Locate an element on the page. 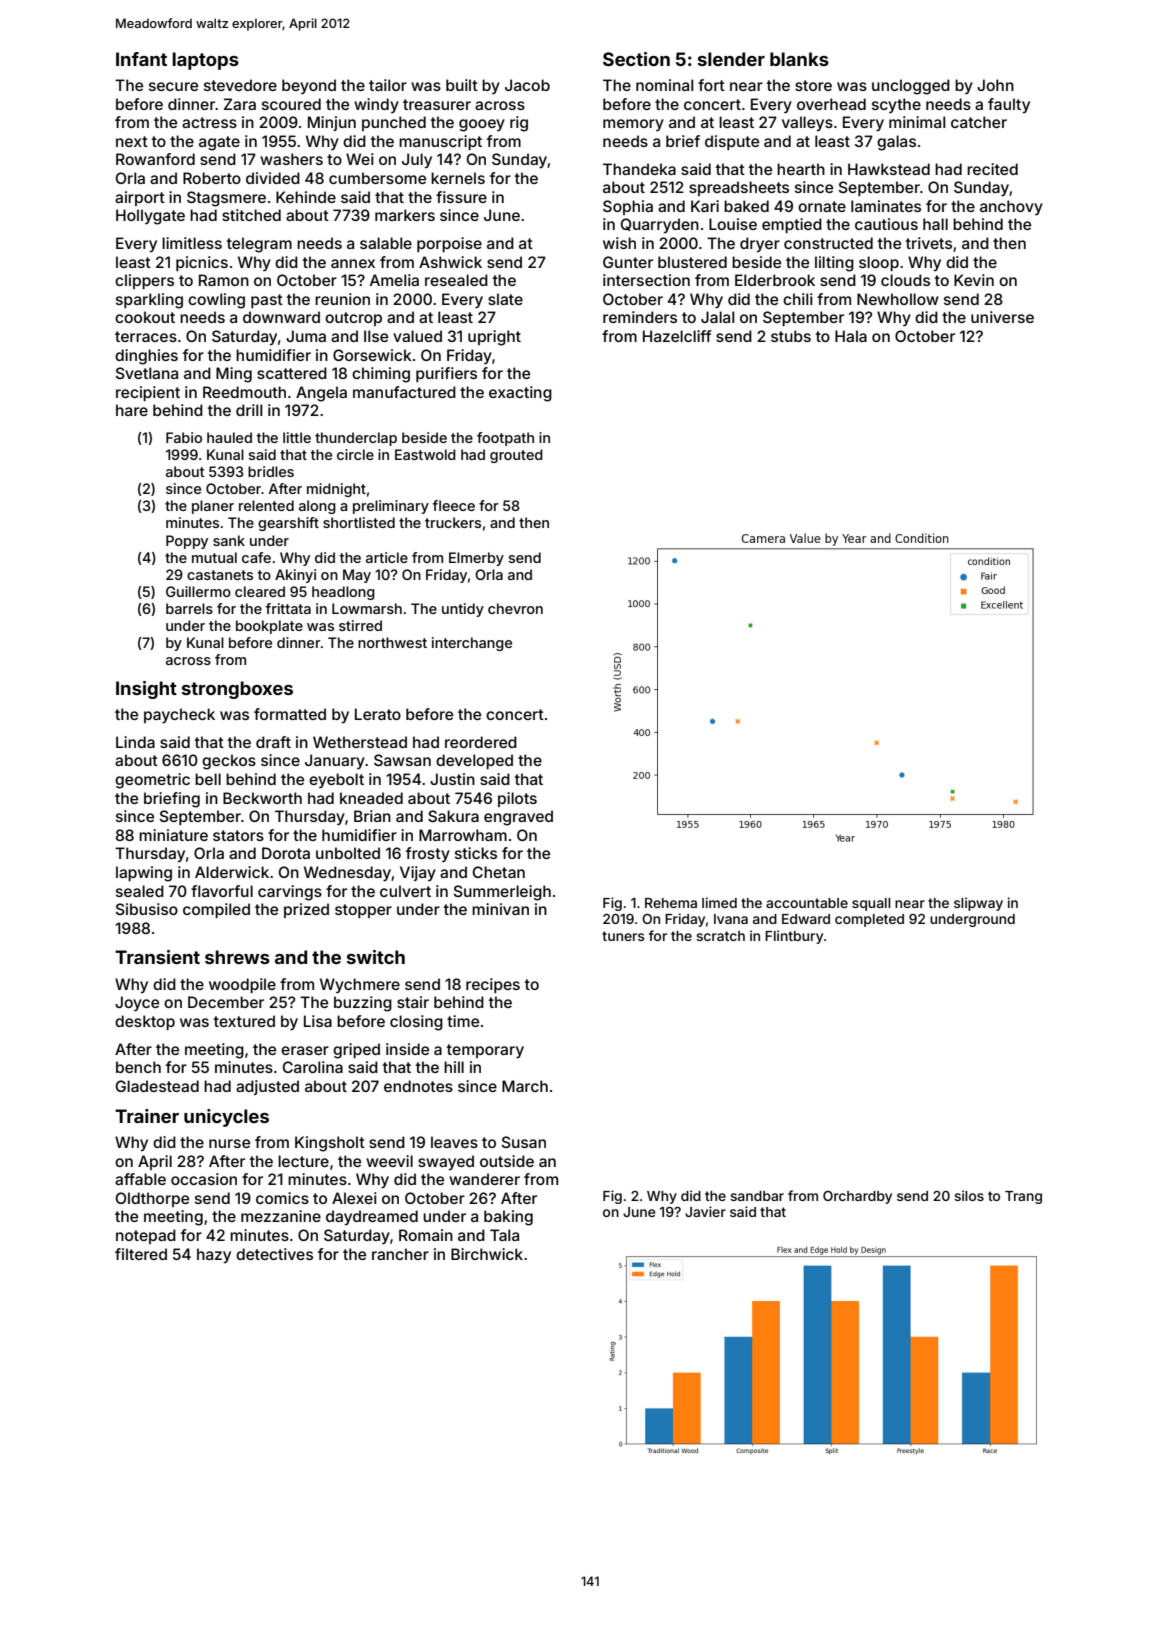 The image size is (1162, 1644). engraved is located at coordinates (518, 818).
